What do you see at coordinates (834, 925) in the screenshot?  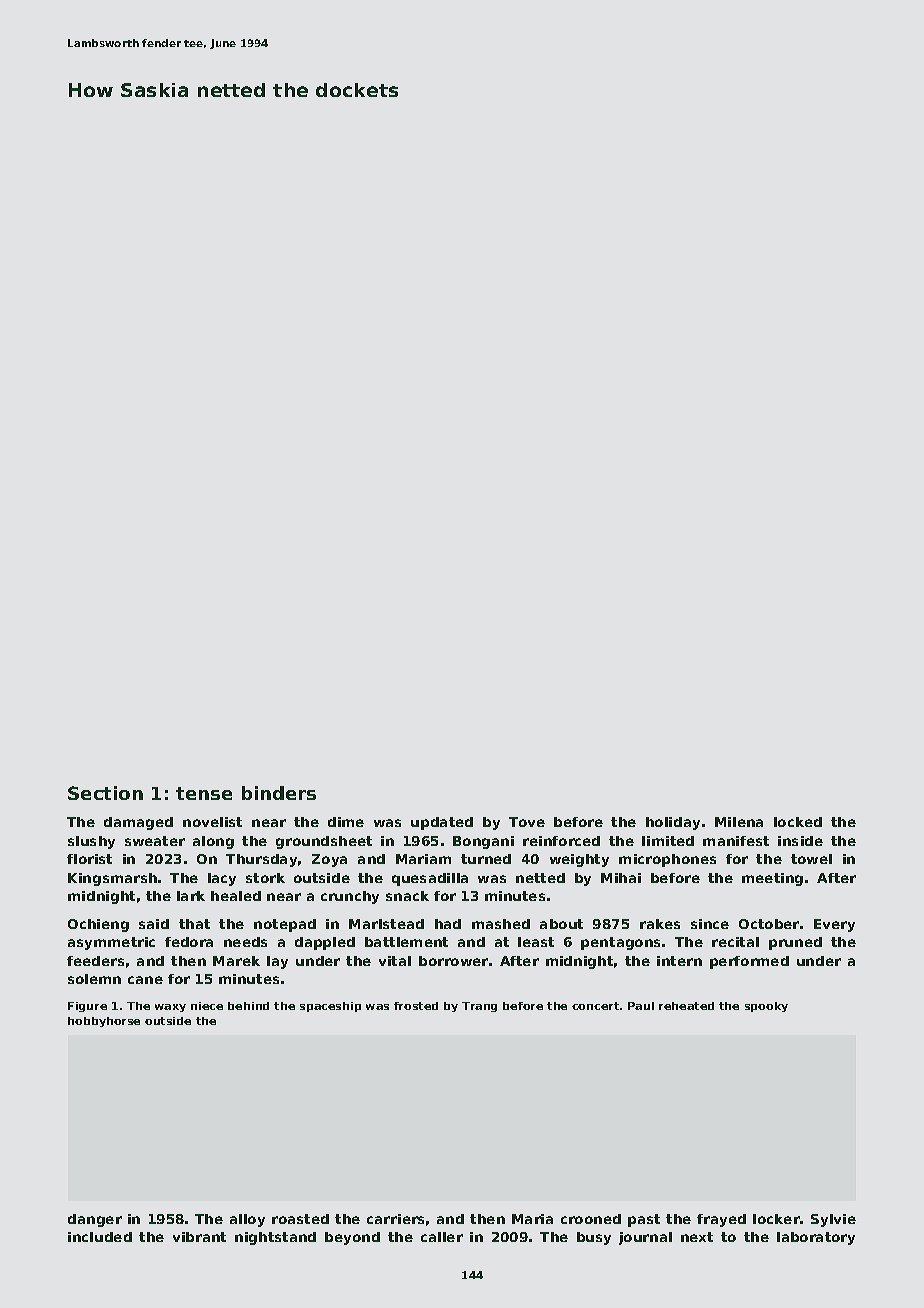 I see `Every` at bounding box center [834, 925].
